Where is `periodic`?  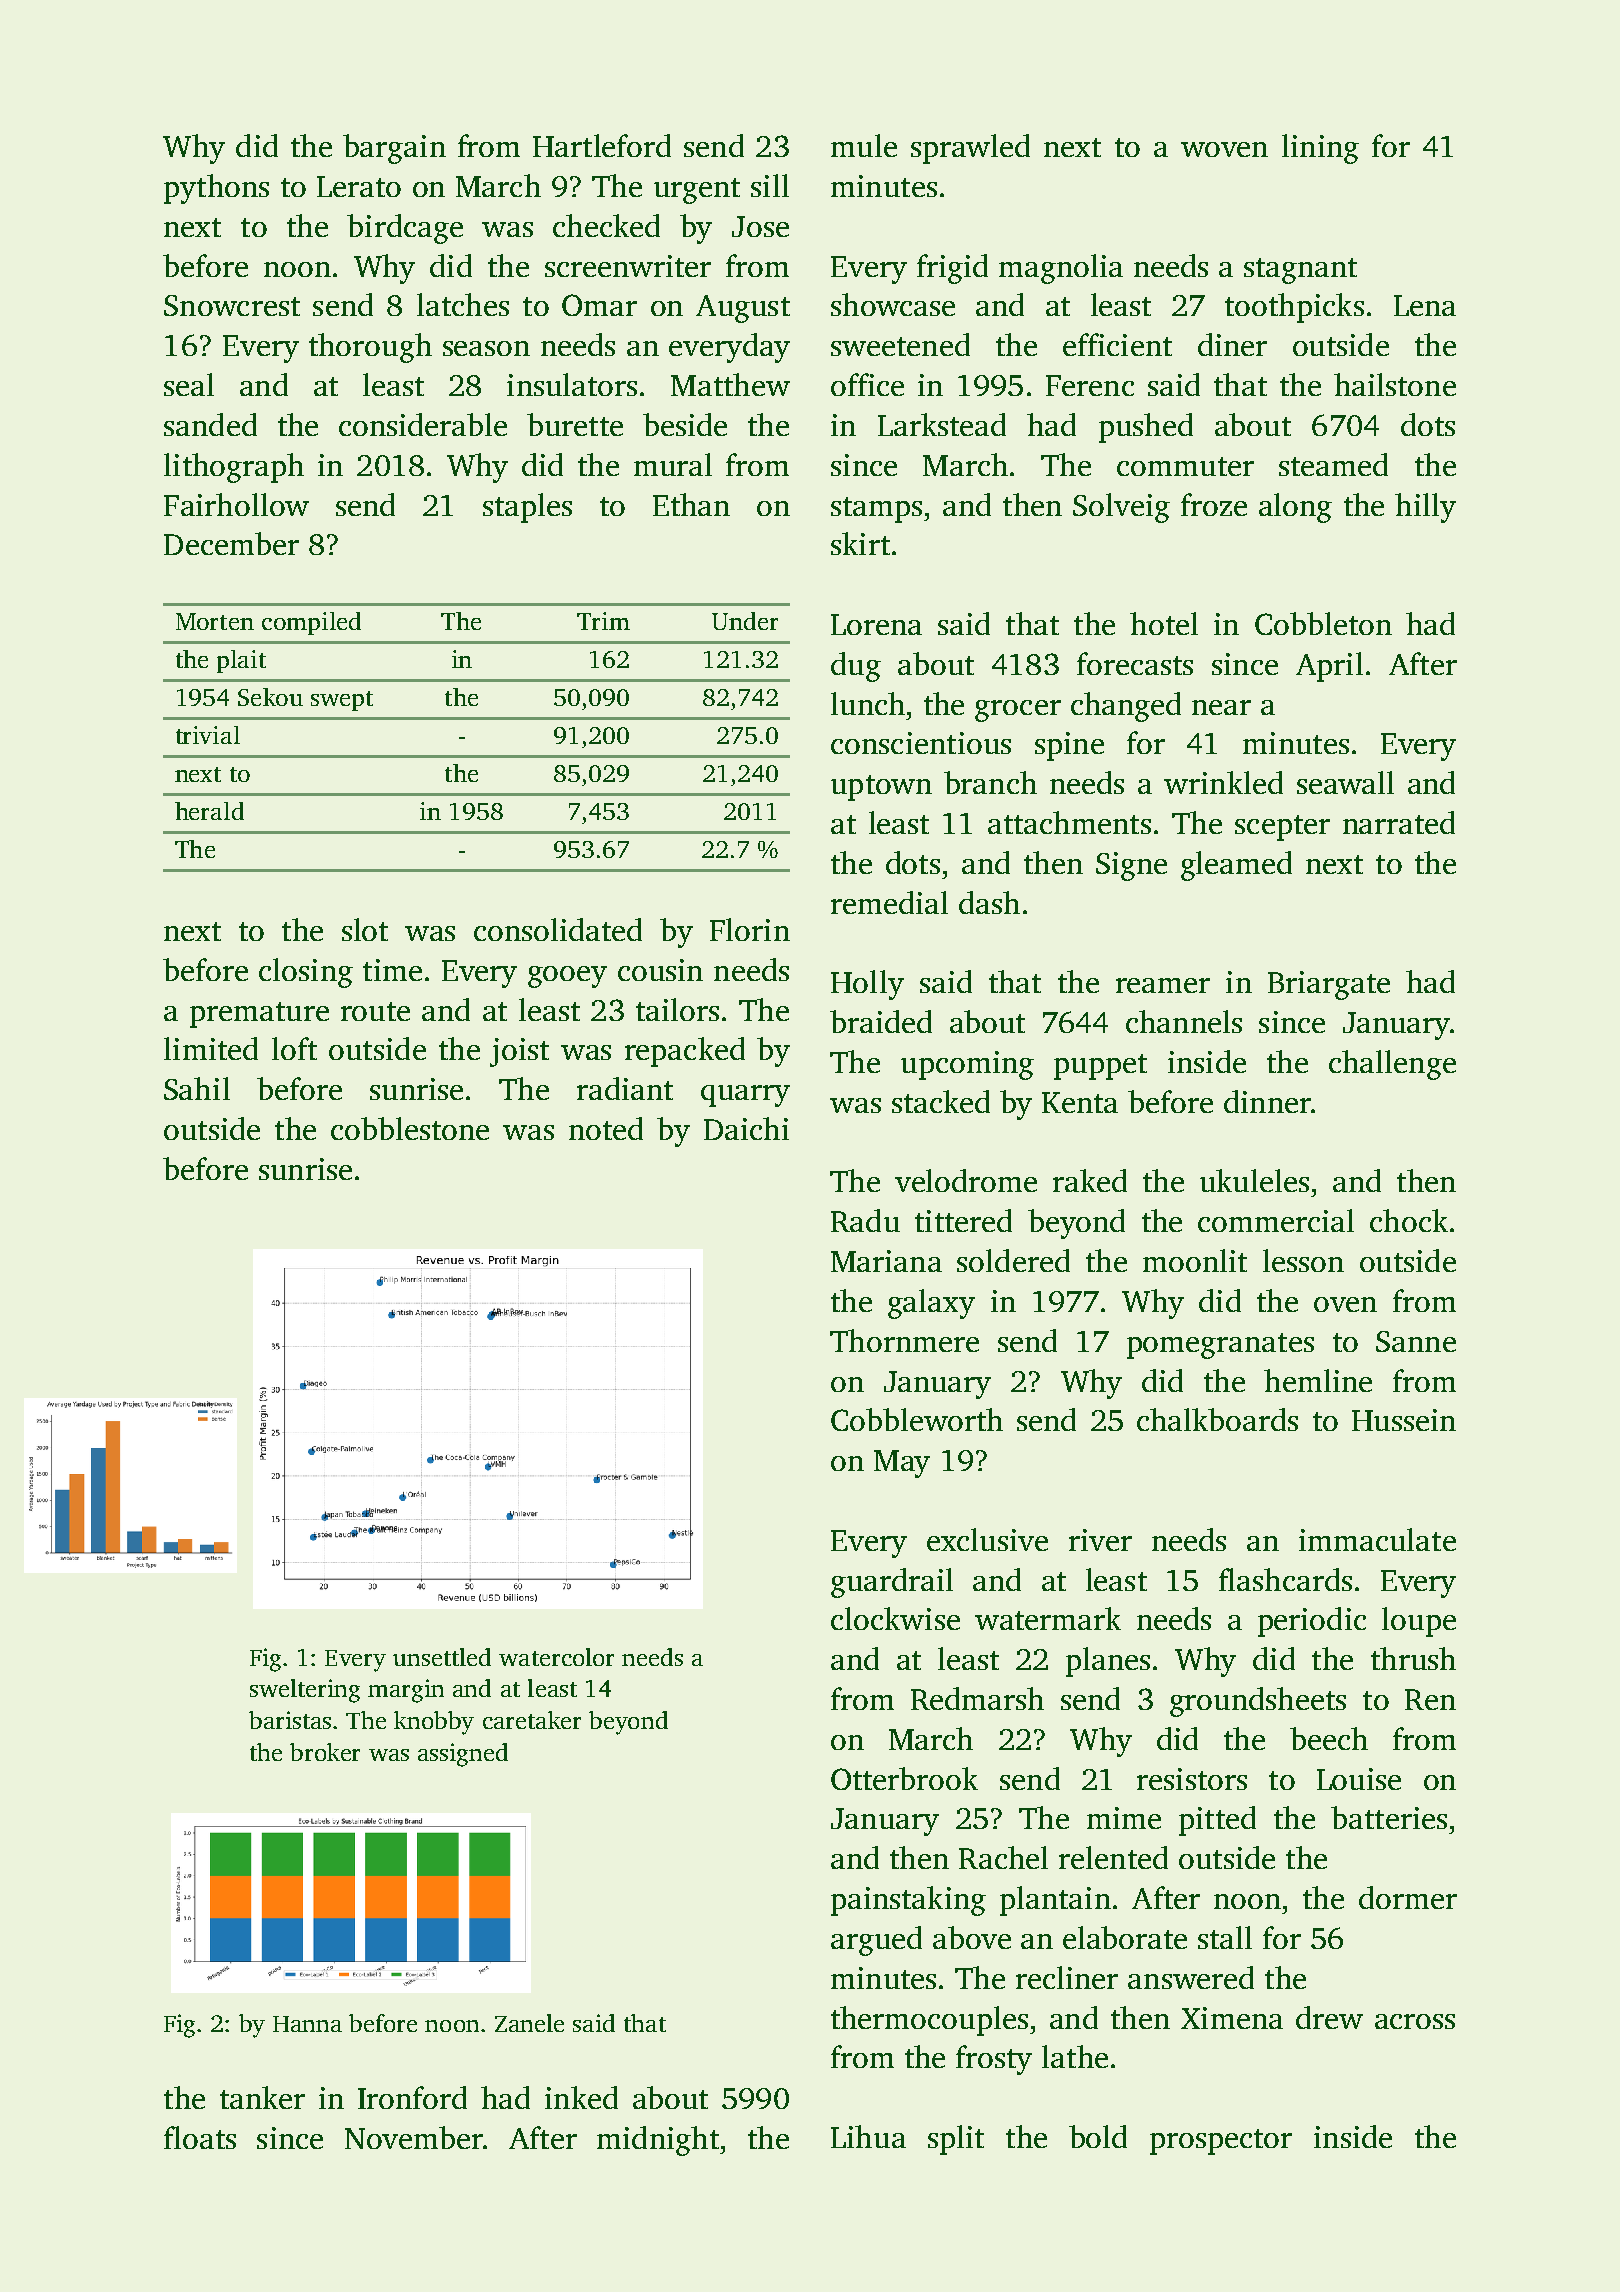 periodic is located at coordinates (1312, 1622).
